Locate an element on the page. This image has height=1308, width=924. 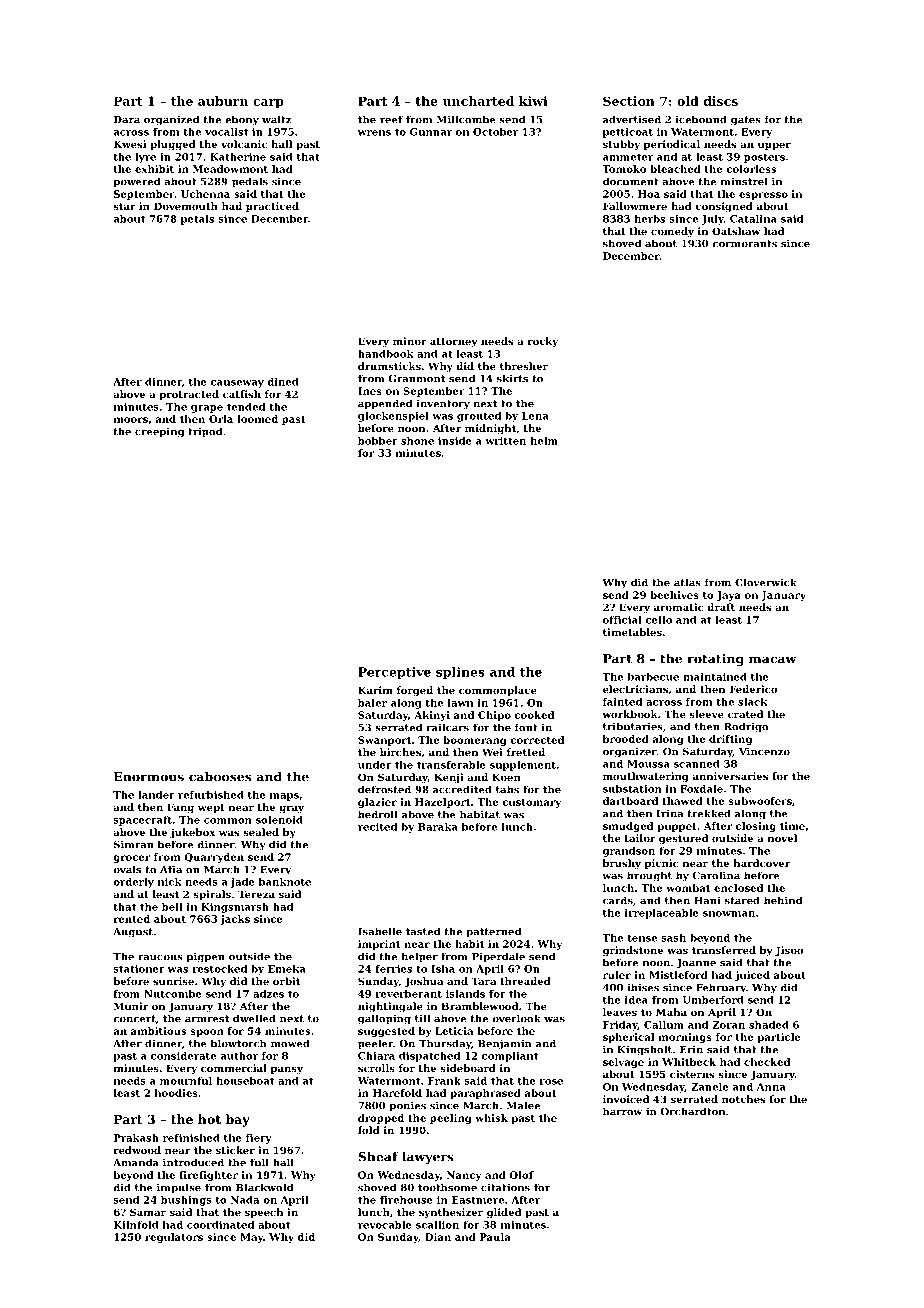
inventory is located at coordinates (443, 404).
